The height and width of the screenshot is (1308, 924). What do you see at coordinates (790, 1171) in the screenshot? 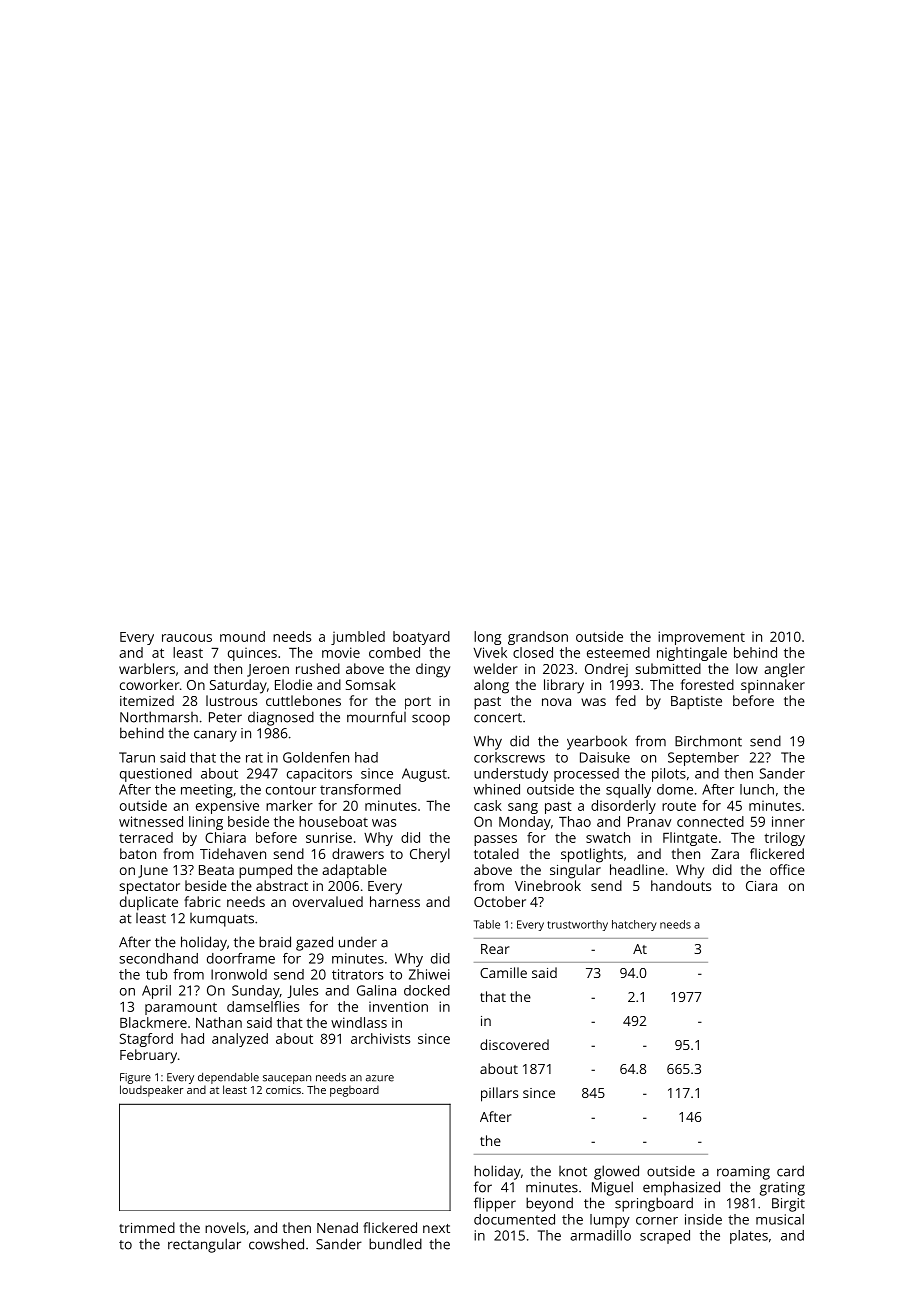
I see `card` at bounding box center [790, 1171].
